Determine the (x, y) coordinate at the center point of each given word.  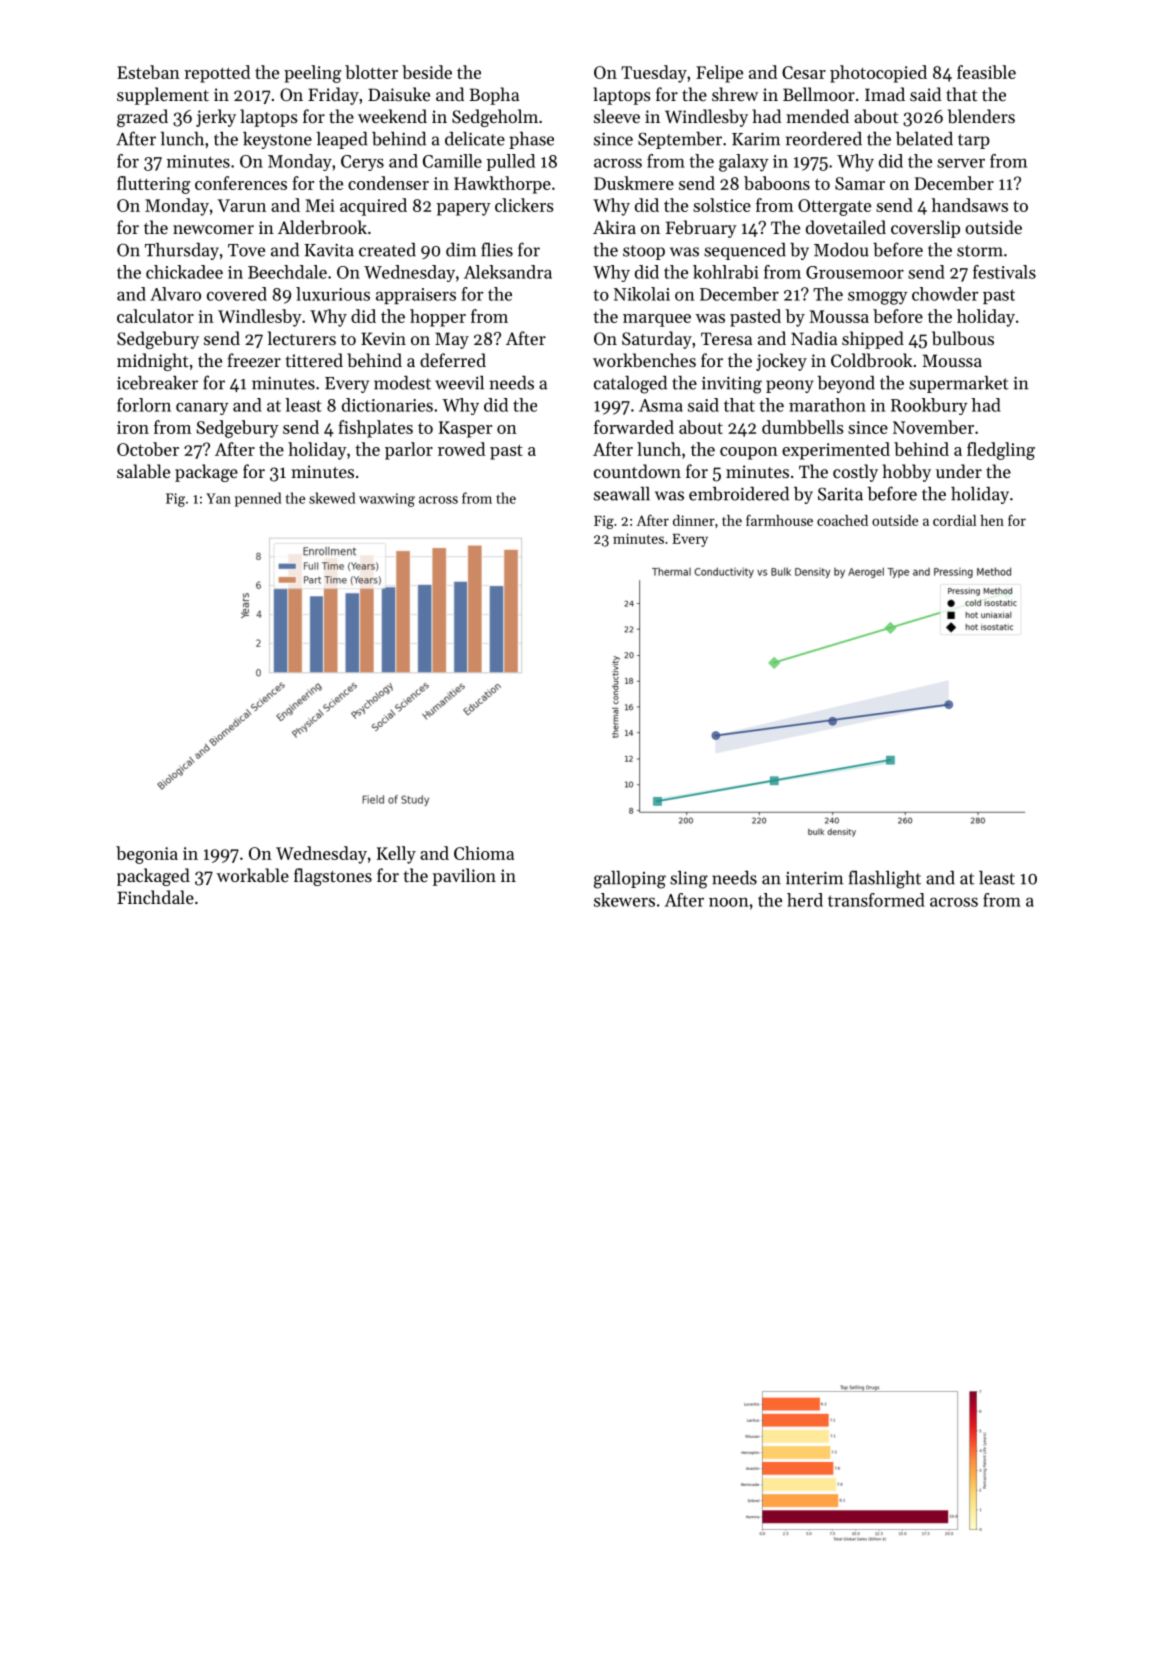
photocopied (878, 74)
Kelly (396, 855)
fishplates (375, 429)
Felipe (719, 74)
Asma (661, 405)
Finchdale (155, 897)
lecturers (302, 338)
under (959, 471)
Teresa (726, 338)
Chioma (484, 853)
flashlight (885, 879)
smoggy (878, 298)
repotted (217, 74)
